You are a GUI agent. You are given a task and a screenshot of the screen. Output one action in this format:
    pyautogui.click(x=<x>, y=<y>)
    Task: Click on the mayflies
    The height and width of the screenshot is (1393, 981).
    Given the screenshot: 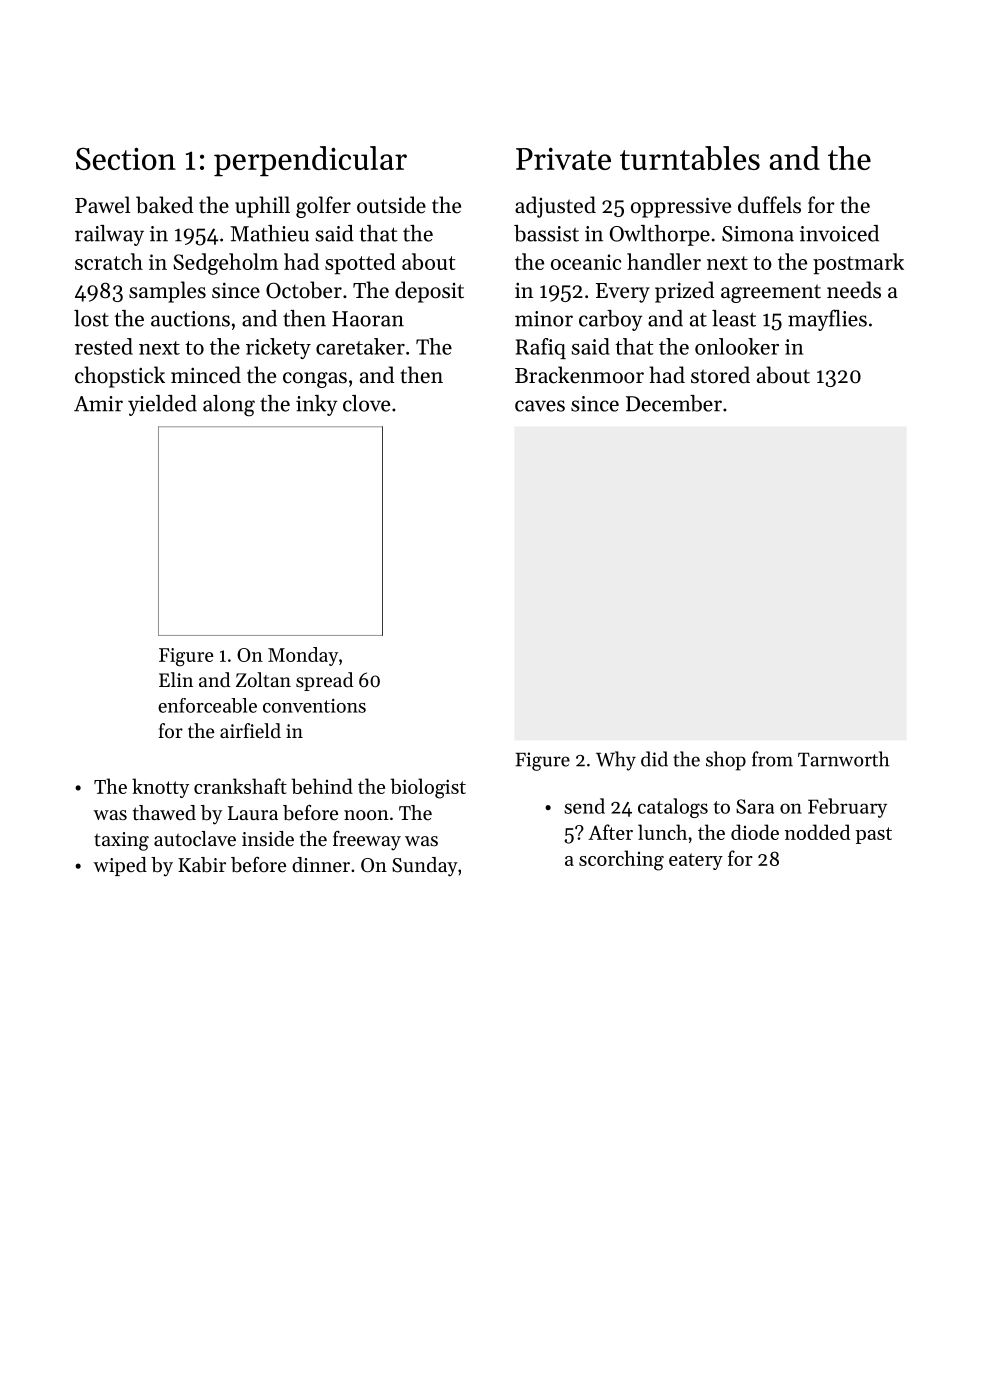 What is the action you would take?
    pyautogui.click(x=827, y=320)
